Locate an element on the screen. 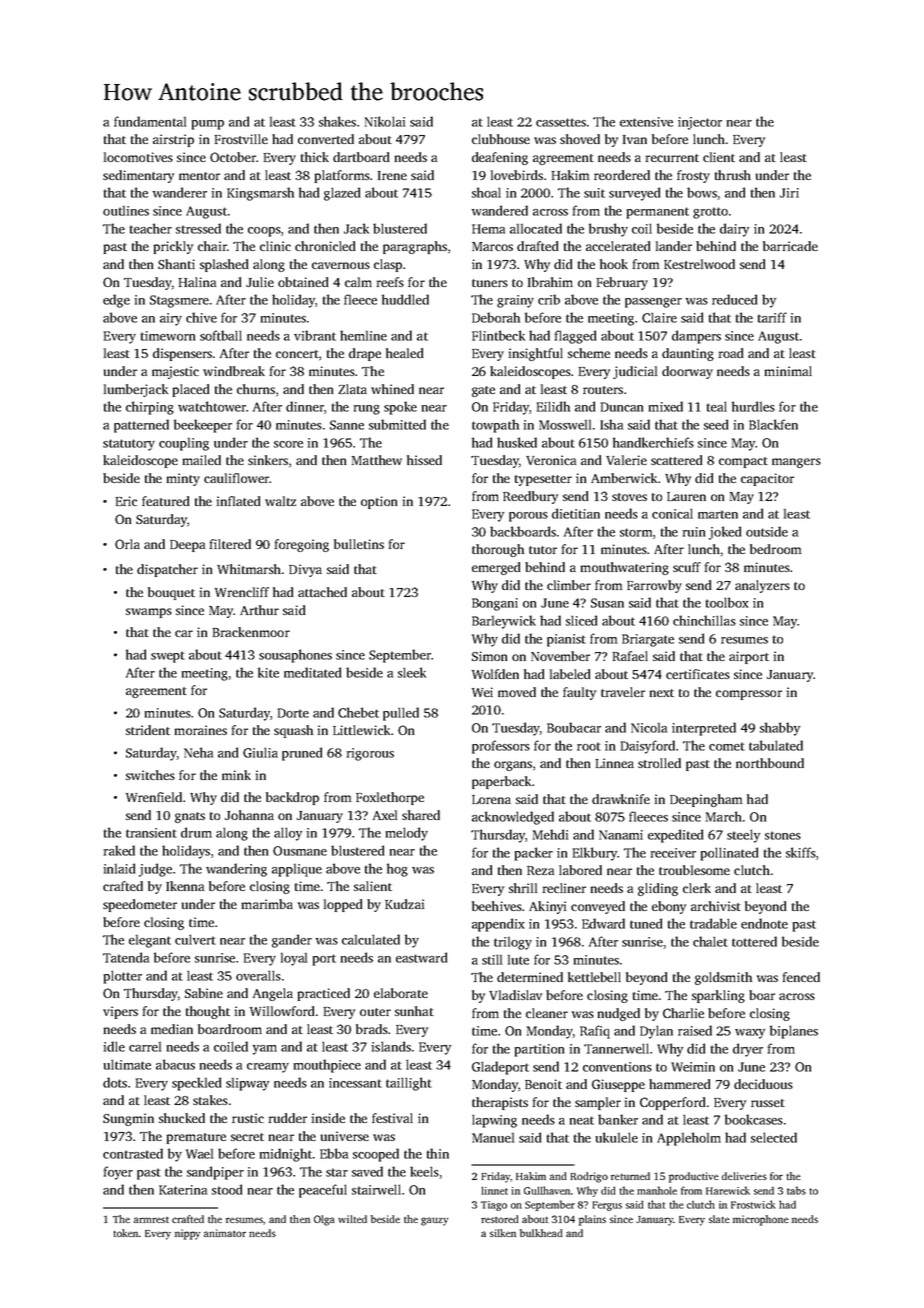 This screenshot has height=1308, width=924. incessant is located at coordinates (355, 1083).
